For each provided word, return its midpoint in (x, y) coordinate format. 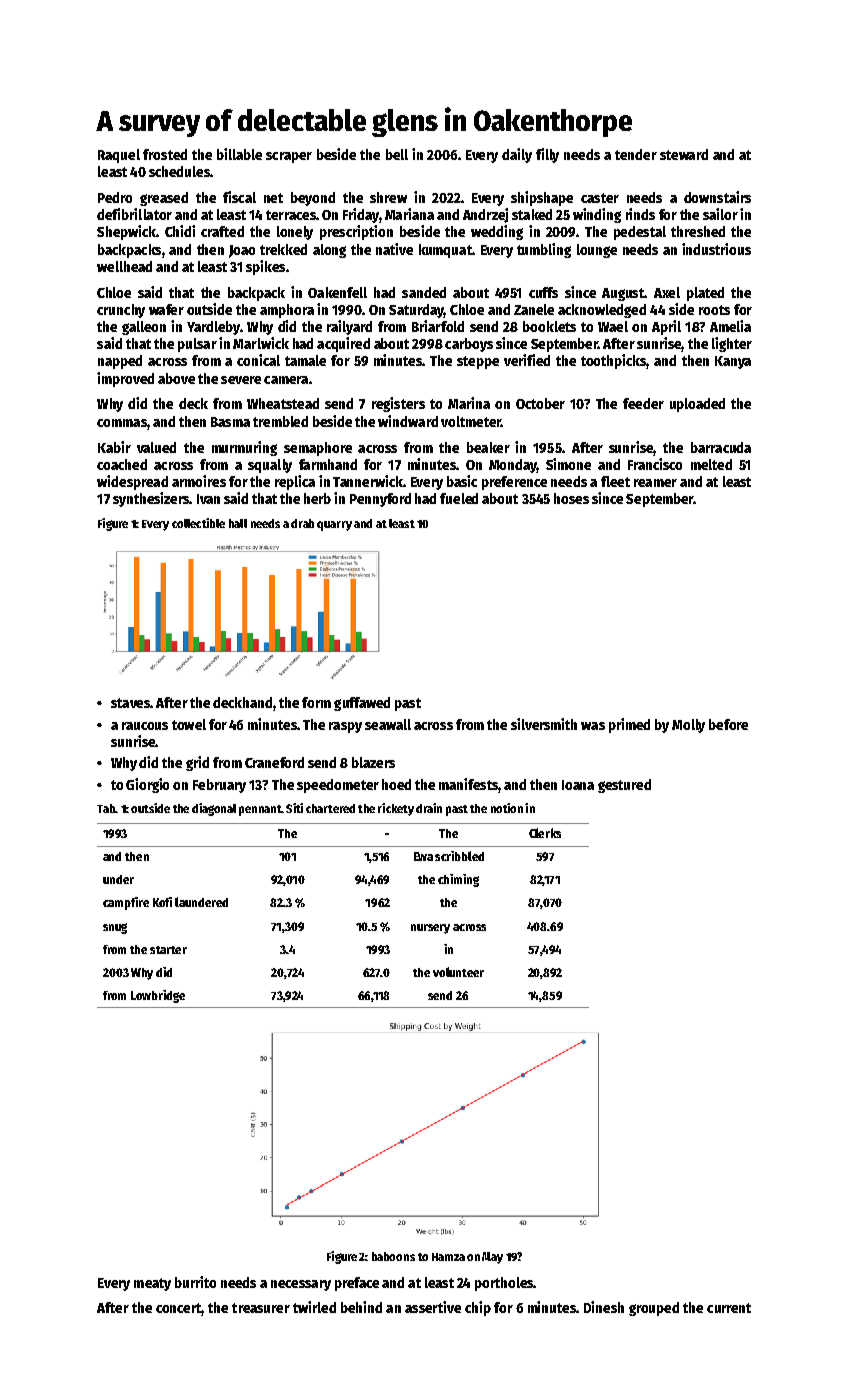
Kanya (733, 362)
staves (130, 703)
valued (156, 447)
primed (629, 725)
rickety (396, 809)
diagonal (214, 809)
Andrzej (485, 215)
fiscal (239, 197)
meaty (152, 1284)
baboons (393, 1256)
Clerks (545, 833)
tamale (305, 360)
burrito (195, 1282)
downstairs (717, 197)
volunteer (458, 972)
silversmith (544, 724)
